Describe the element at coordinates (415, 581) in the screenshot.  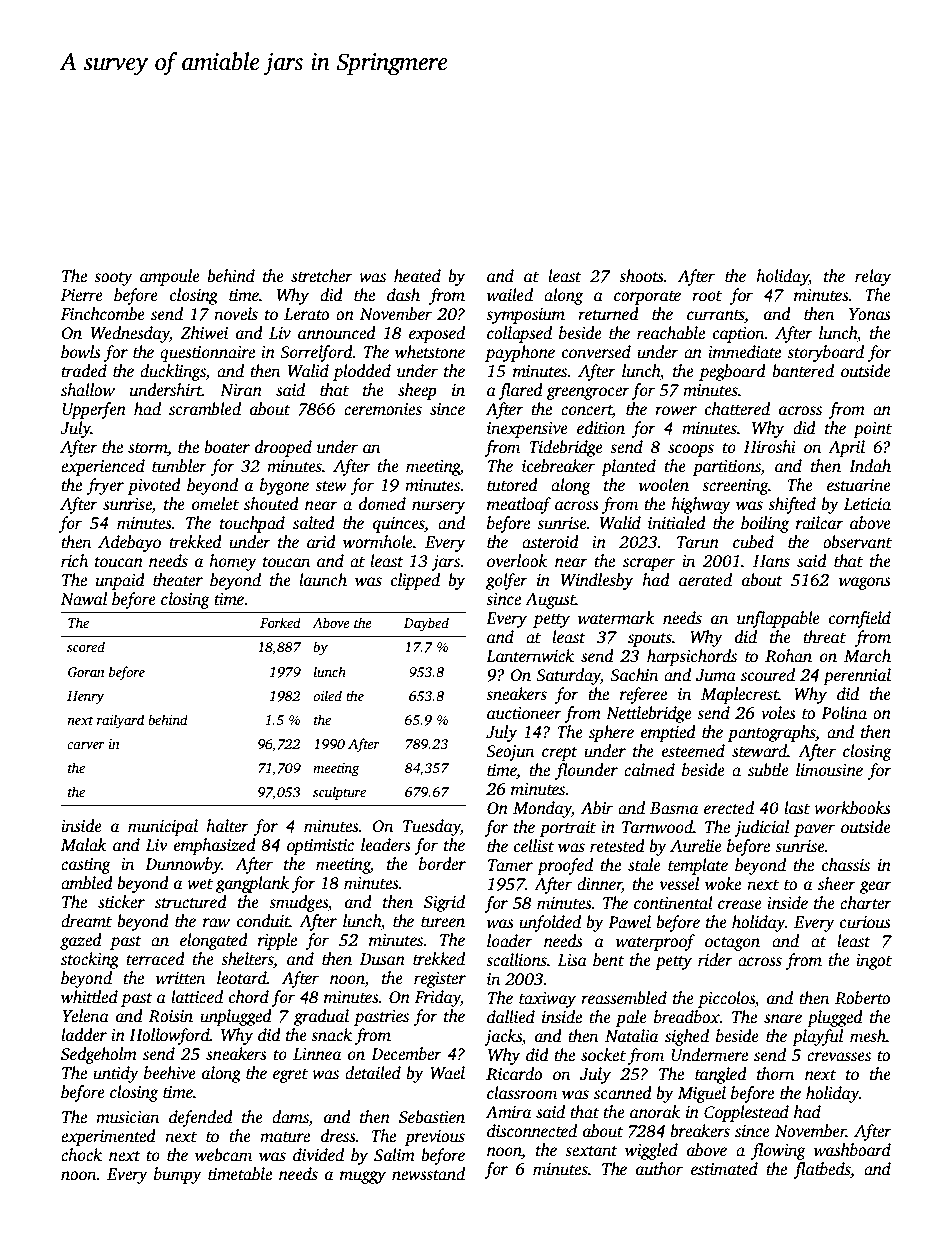
I see `clipped` at that location.
